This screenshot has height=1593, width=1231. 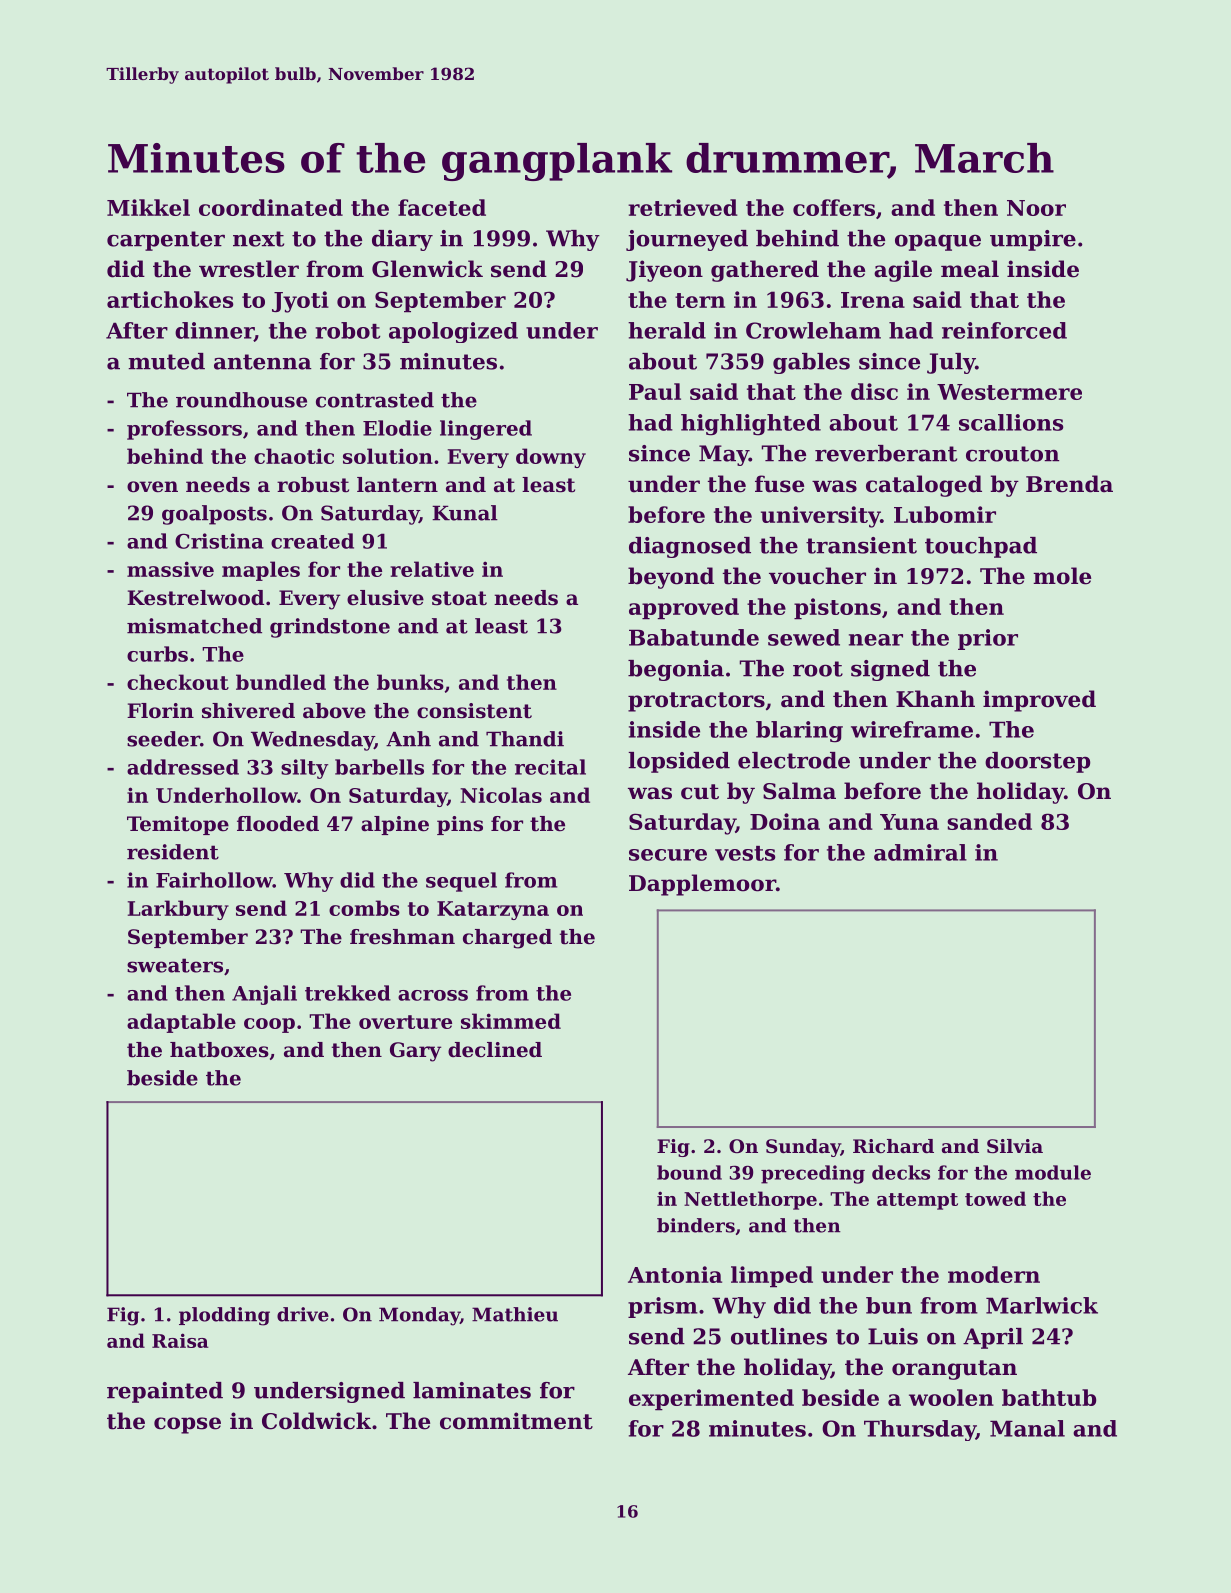 What do you see at coordinates (316, 1421) in the screenshot?
I see `Coldwick` at bounding box center [316, 1421].
